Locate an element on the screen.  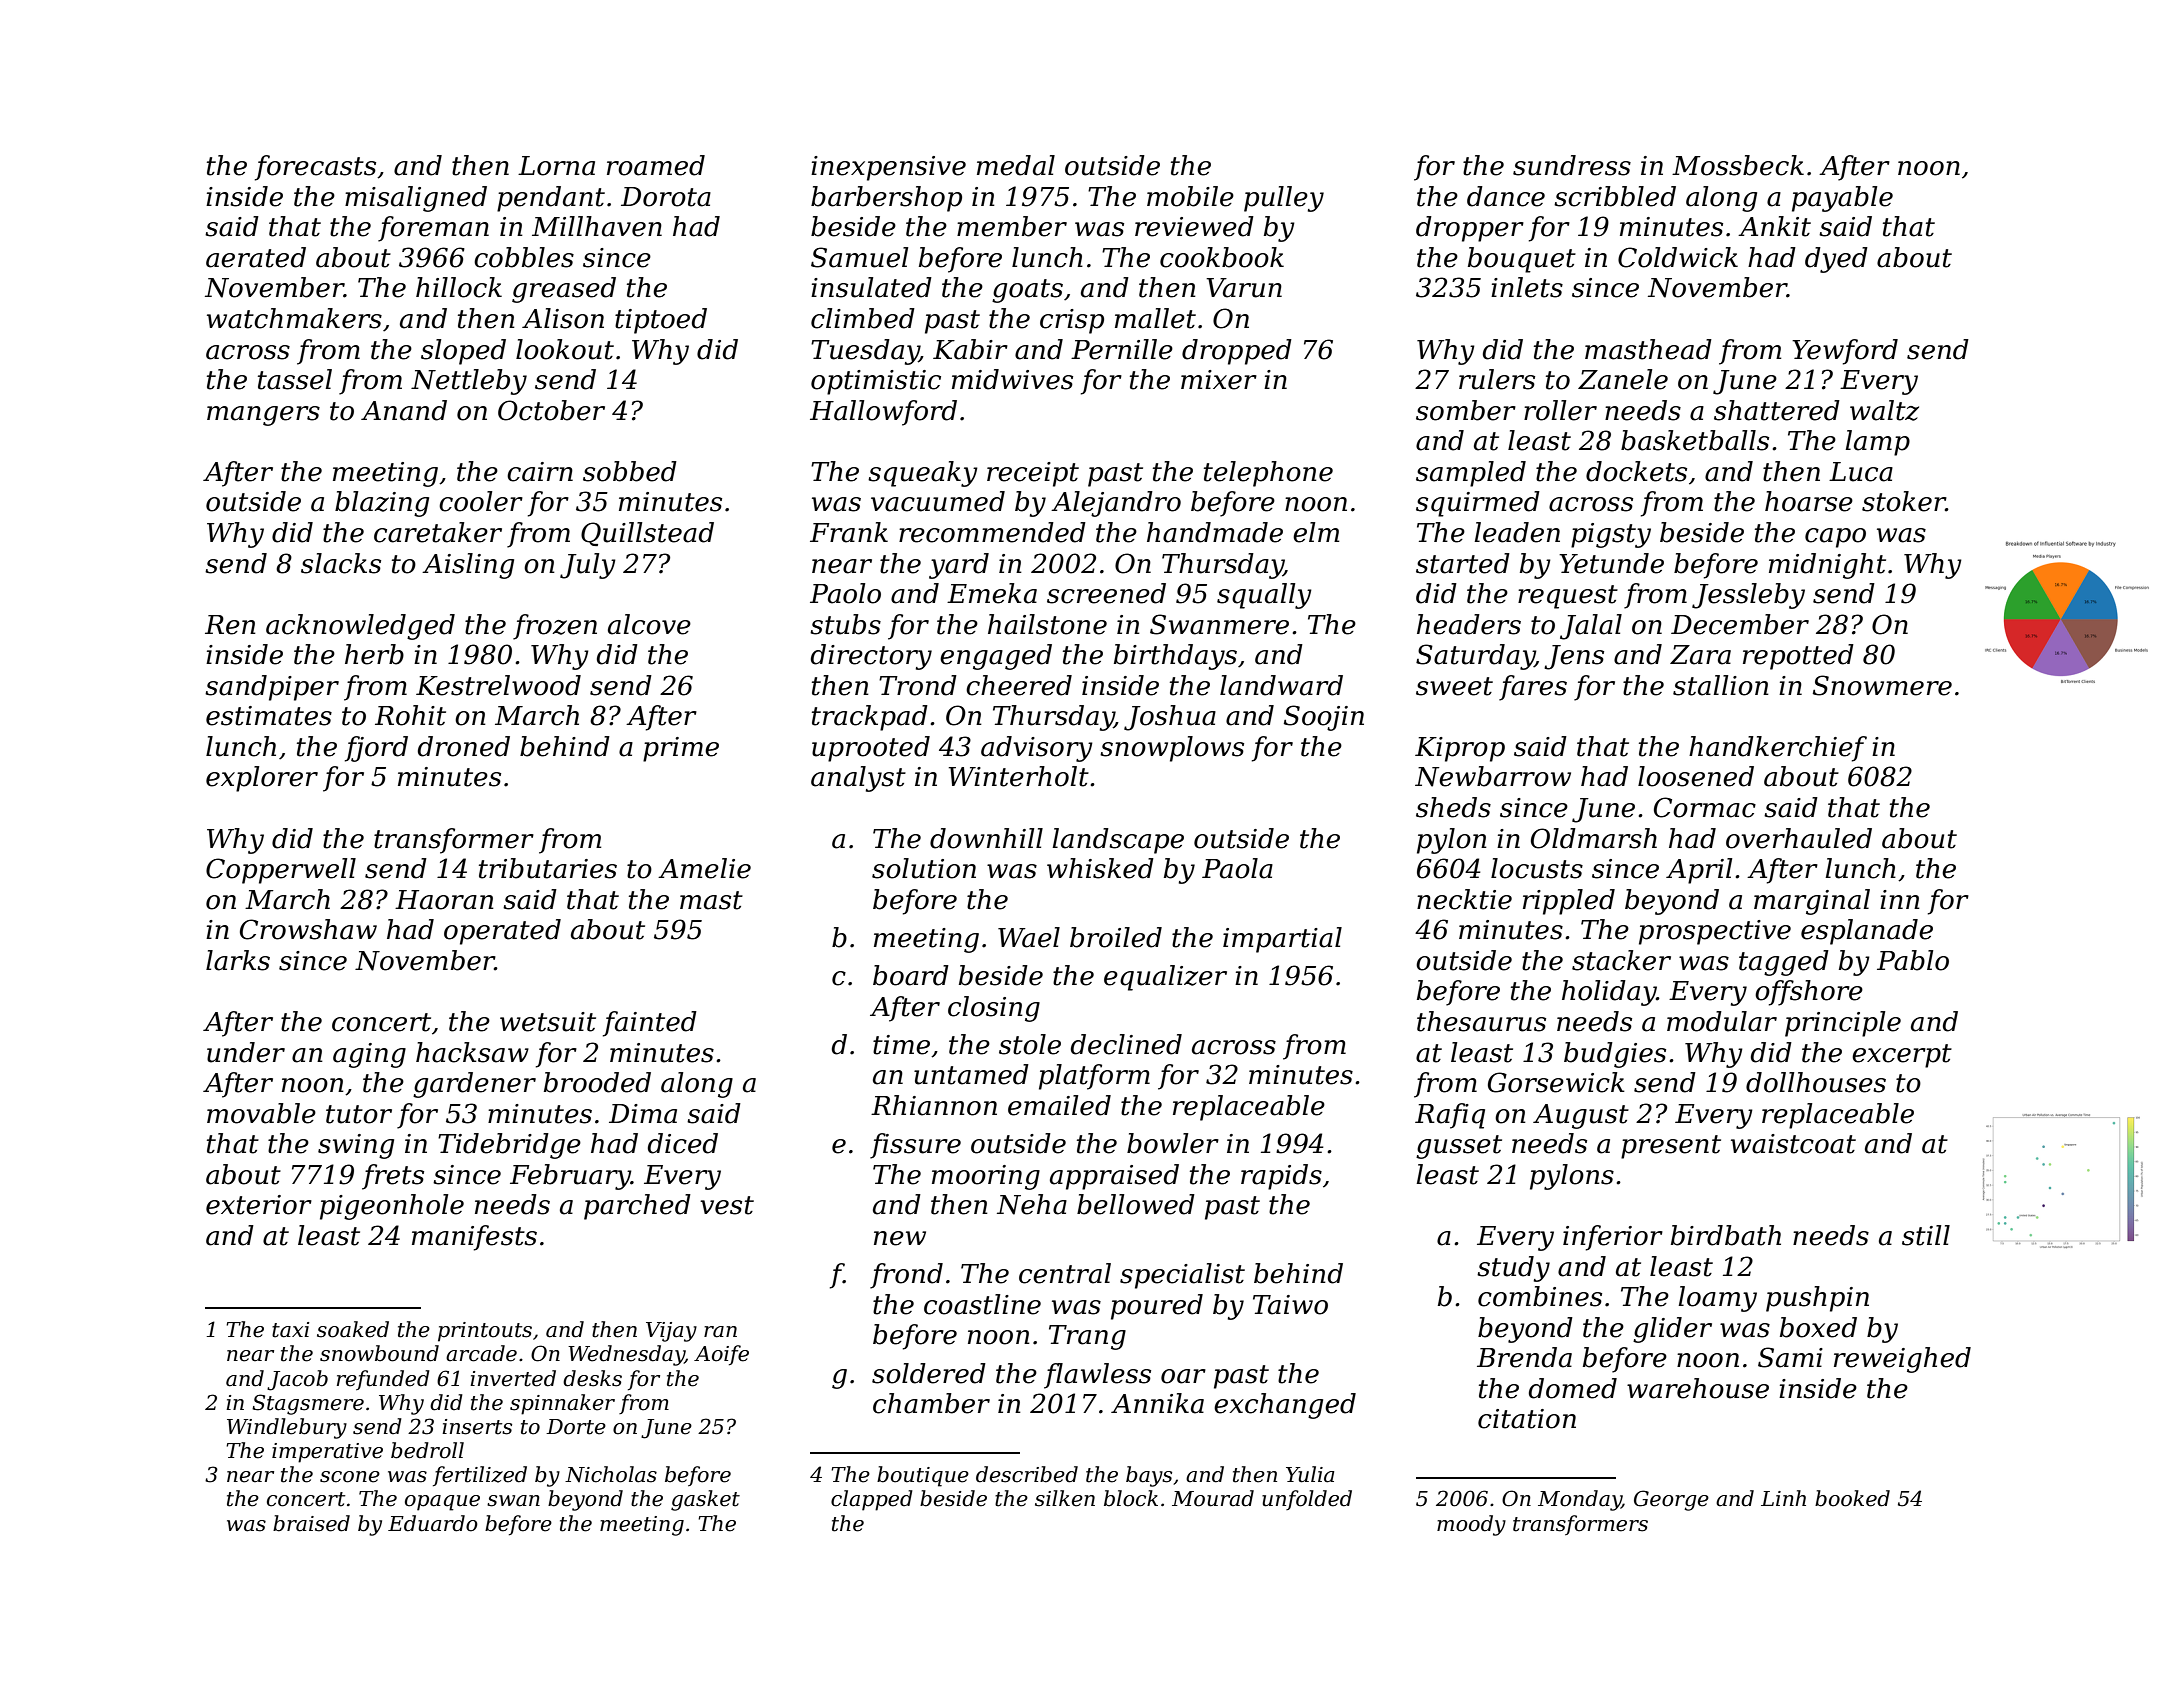
tagged is located at coordinates (1784, 963).
